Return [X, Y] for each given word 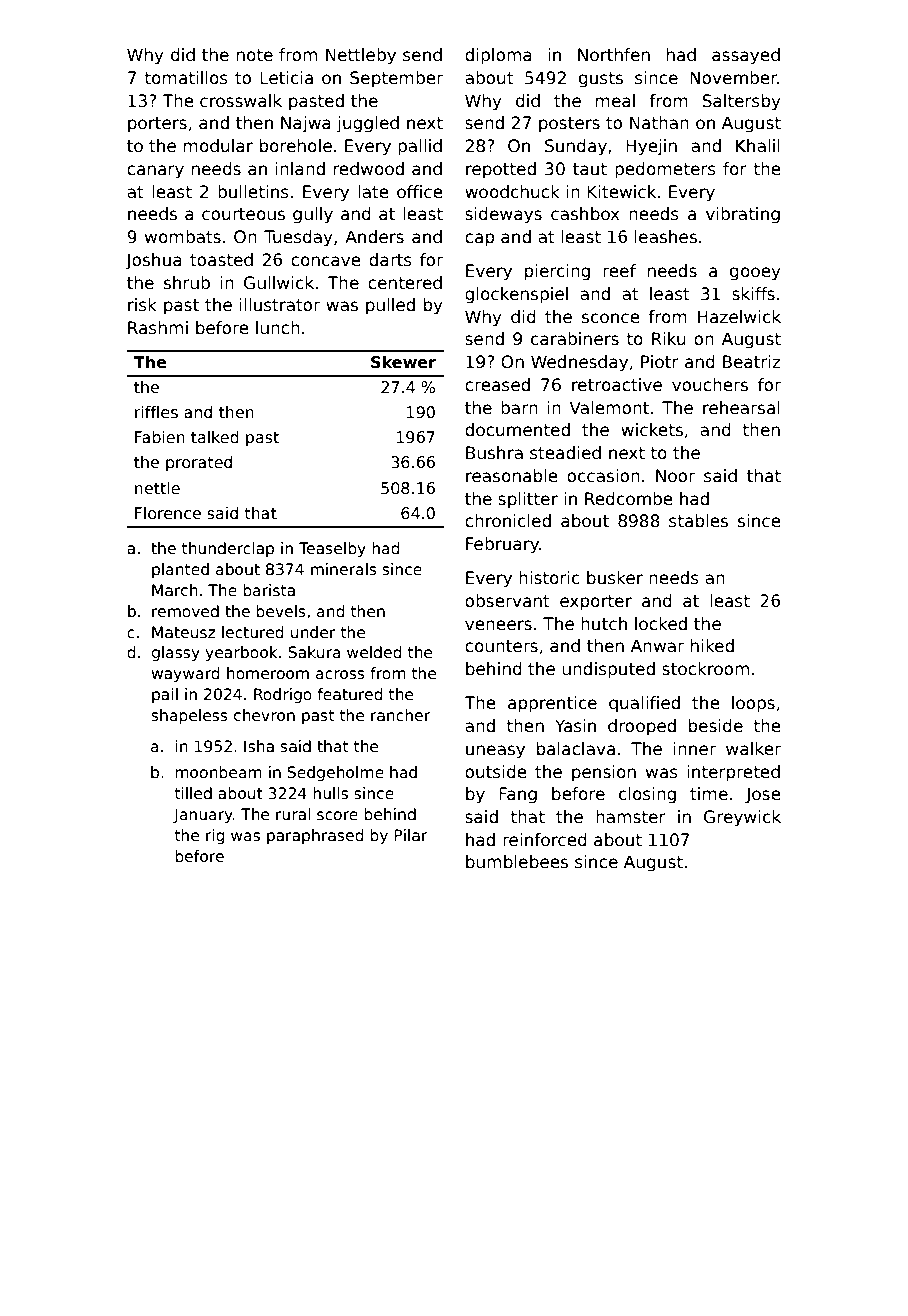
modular [218, 146]
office [420, 192]
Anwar [657, 646]
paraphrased [315, 836]
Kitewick [621, 192]
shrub [187, 283]
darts [390, 260]
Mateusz [184, 632]
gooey [755, 274]
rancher [400, 715]
